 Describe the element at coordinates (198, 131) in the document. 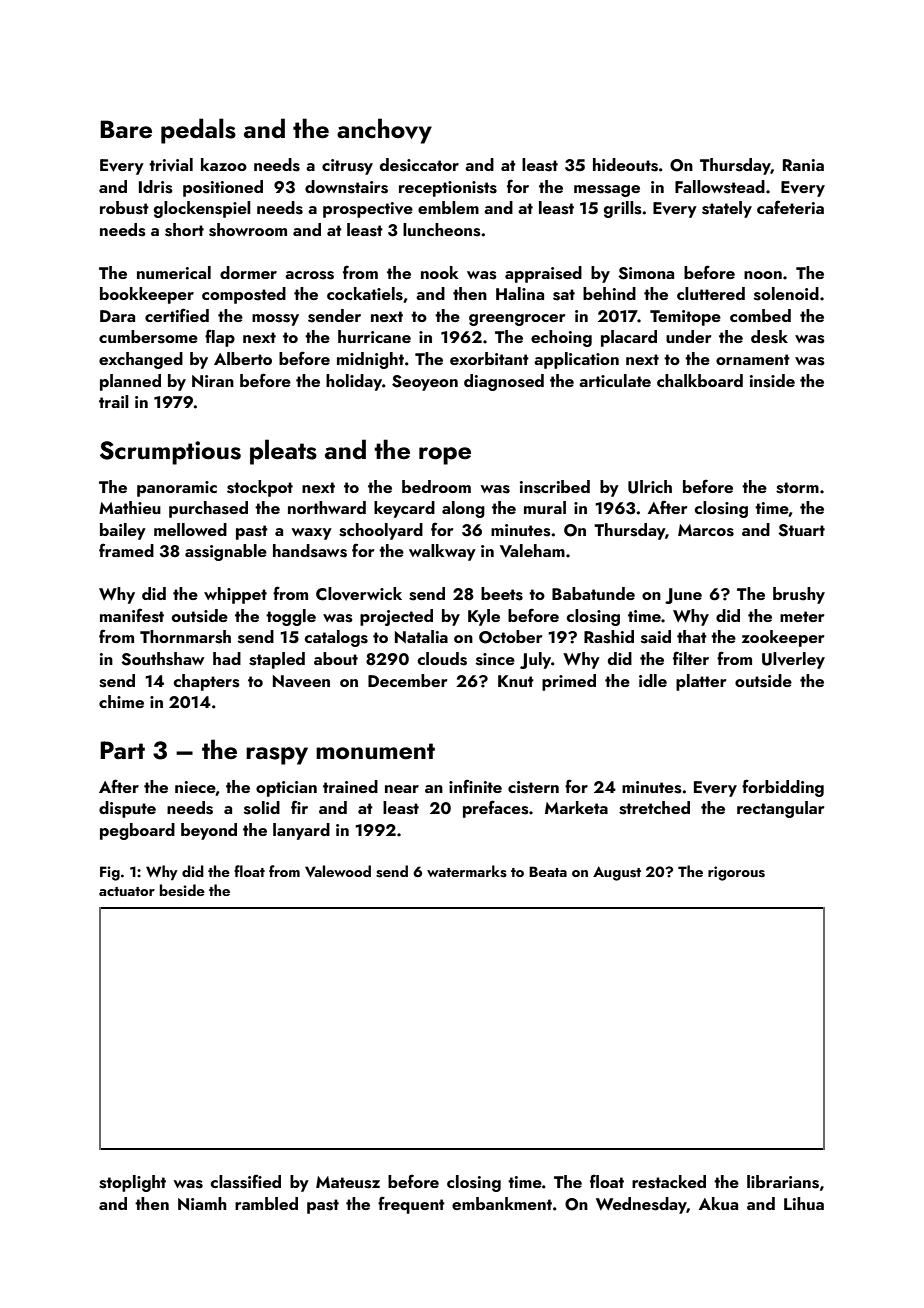

I see `pedals` at that location.
